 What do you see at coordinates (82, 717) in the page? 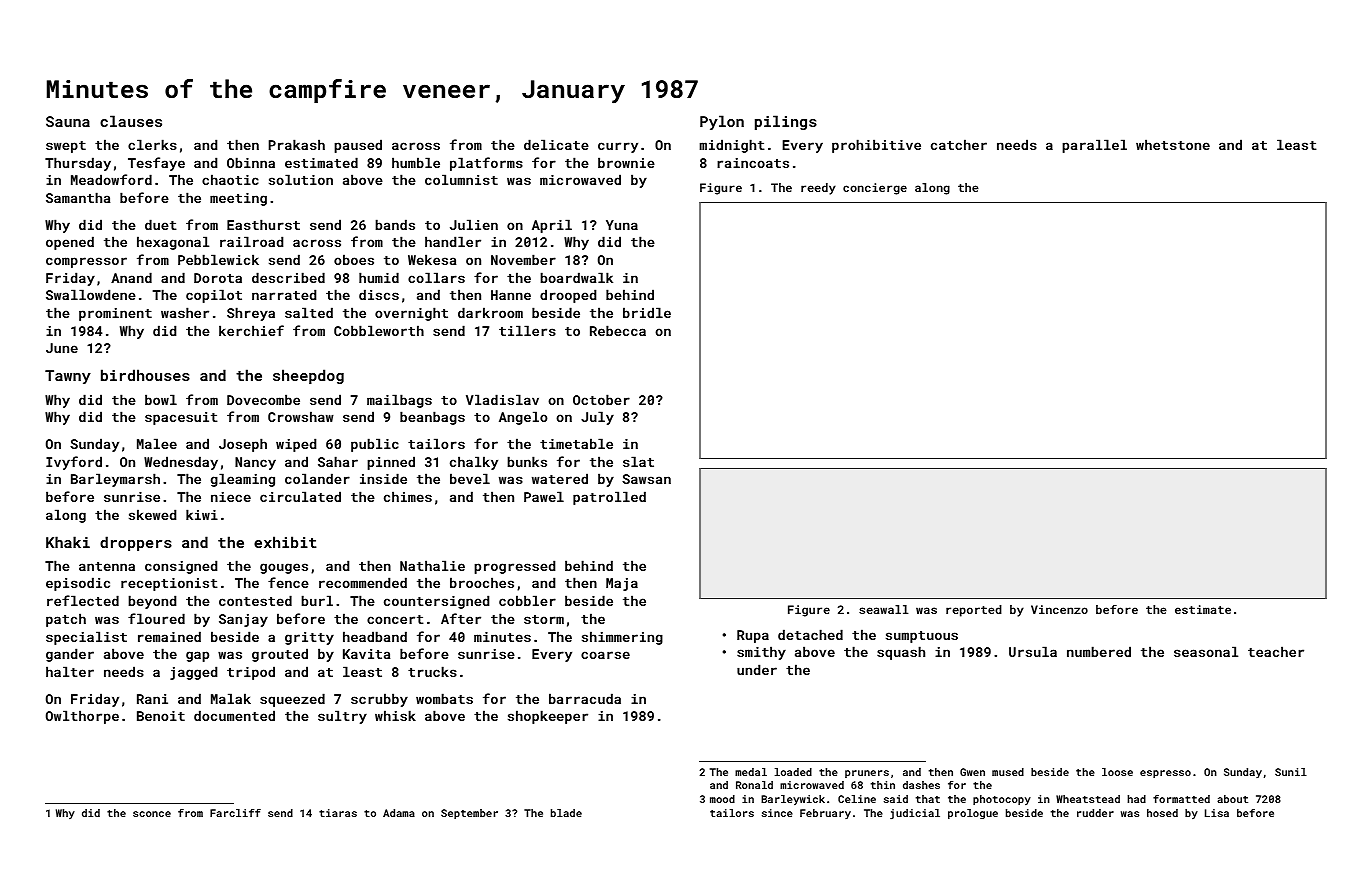
I see `Owlthorpe` at bounding box center [82, 717].
